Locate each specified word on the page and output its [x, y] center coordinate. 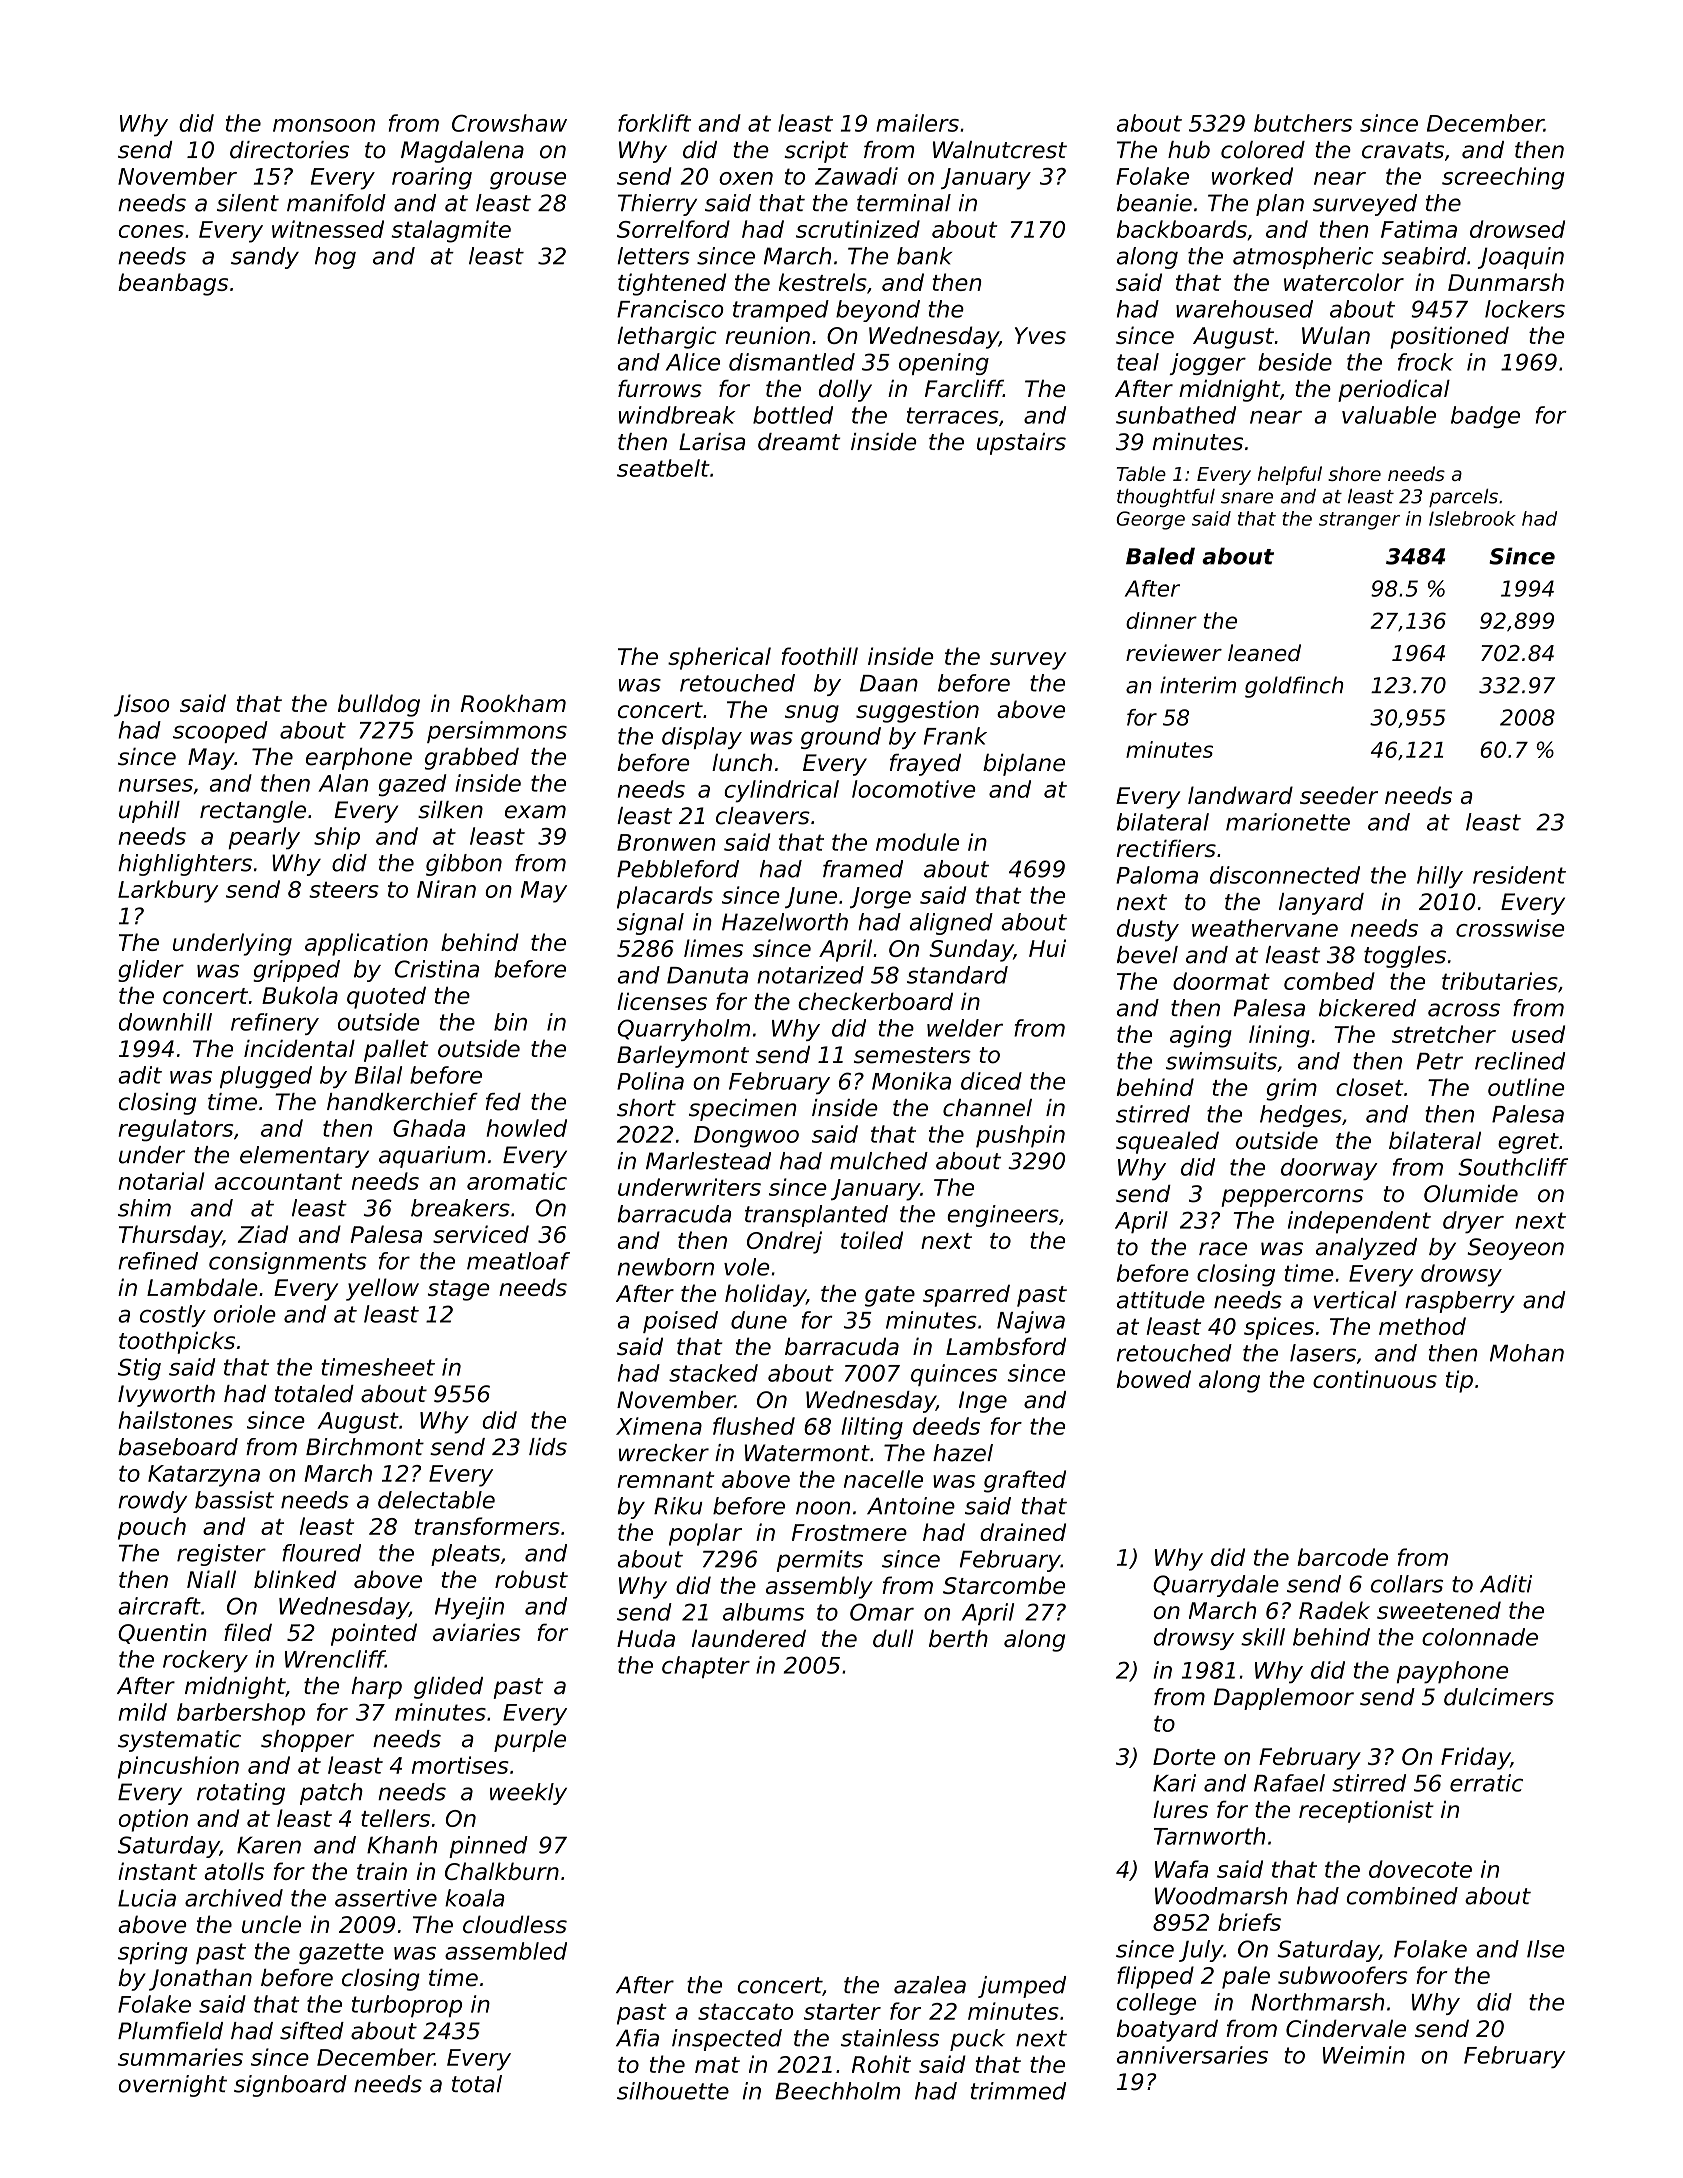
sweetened [1439, 1610]
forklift [654, 123]
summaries [180, 2057]
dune [759, 1320]
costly [173, 1316]
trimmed [1018, 2091]
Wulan [1336, 335]
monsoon [324, 125]
